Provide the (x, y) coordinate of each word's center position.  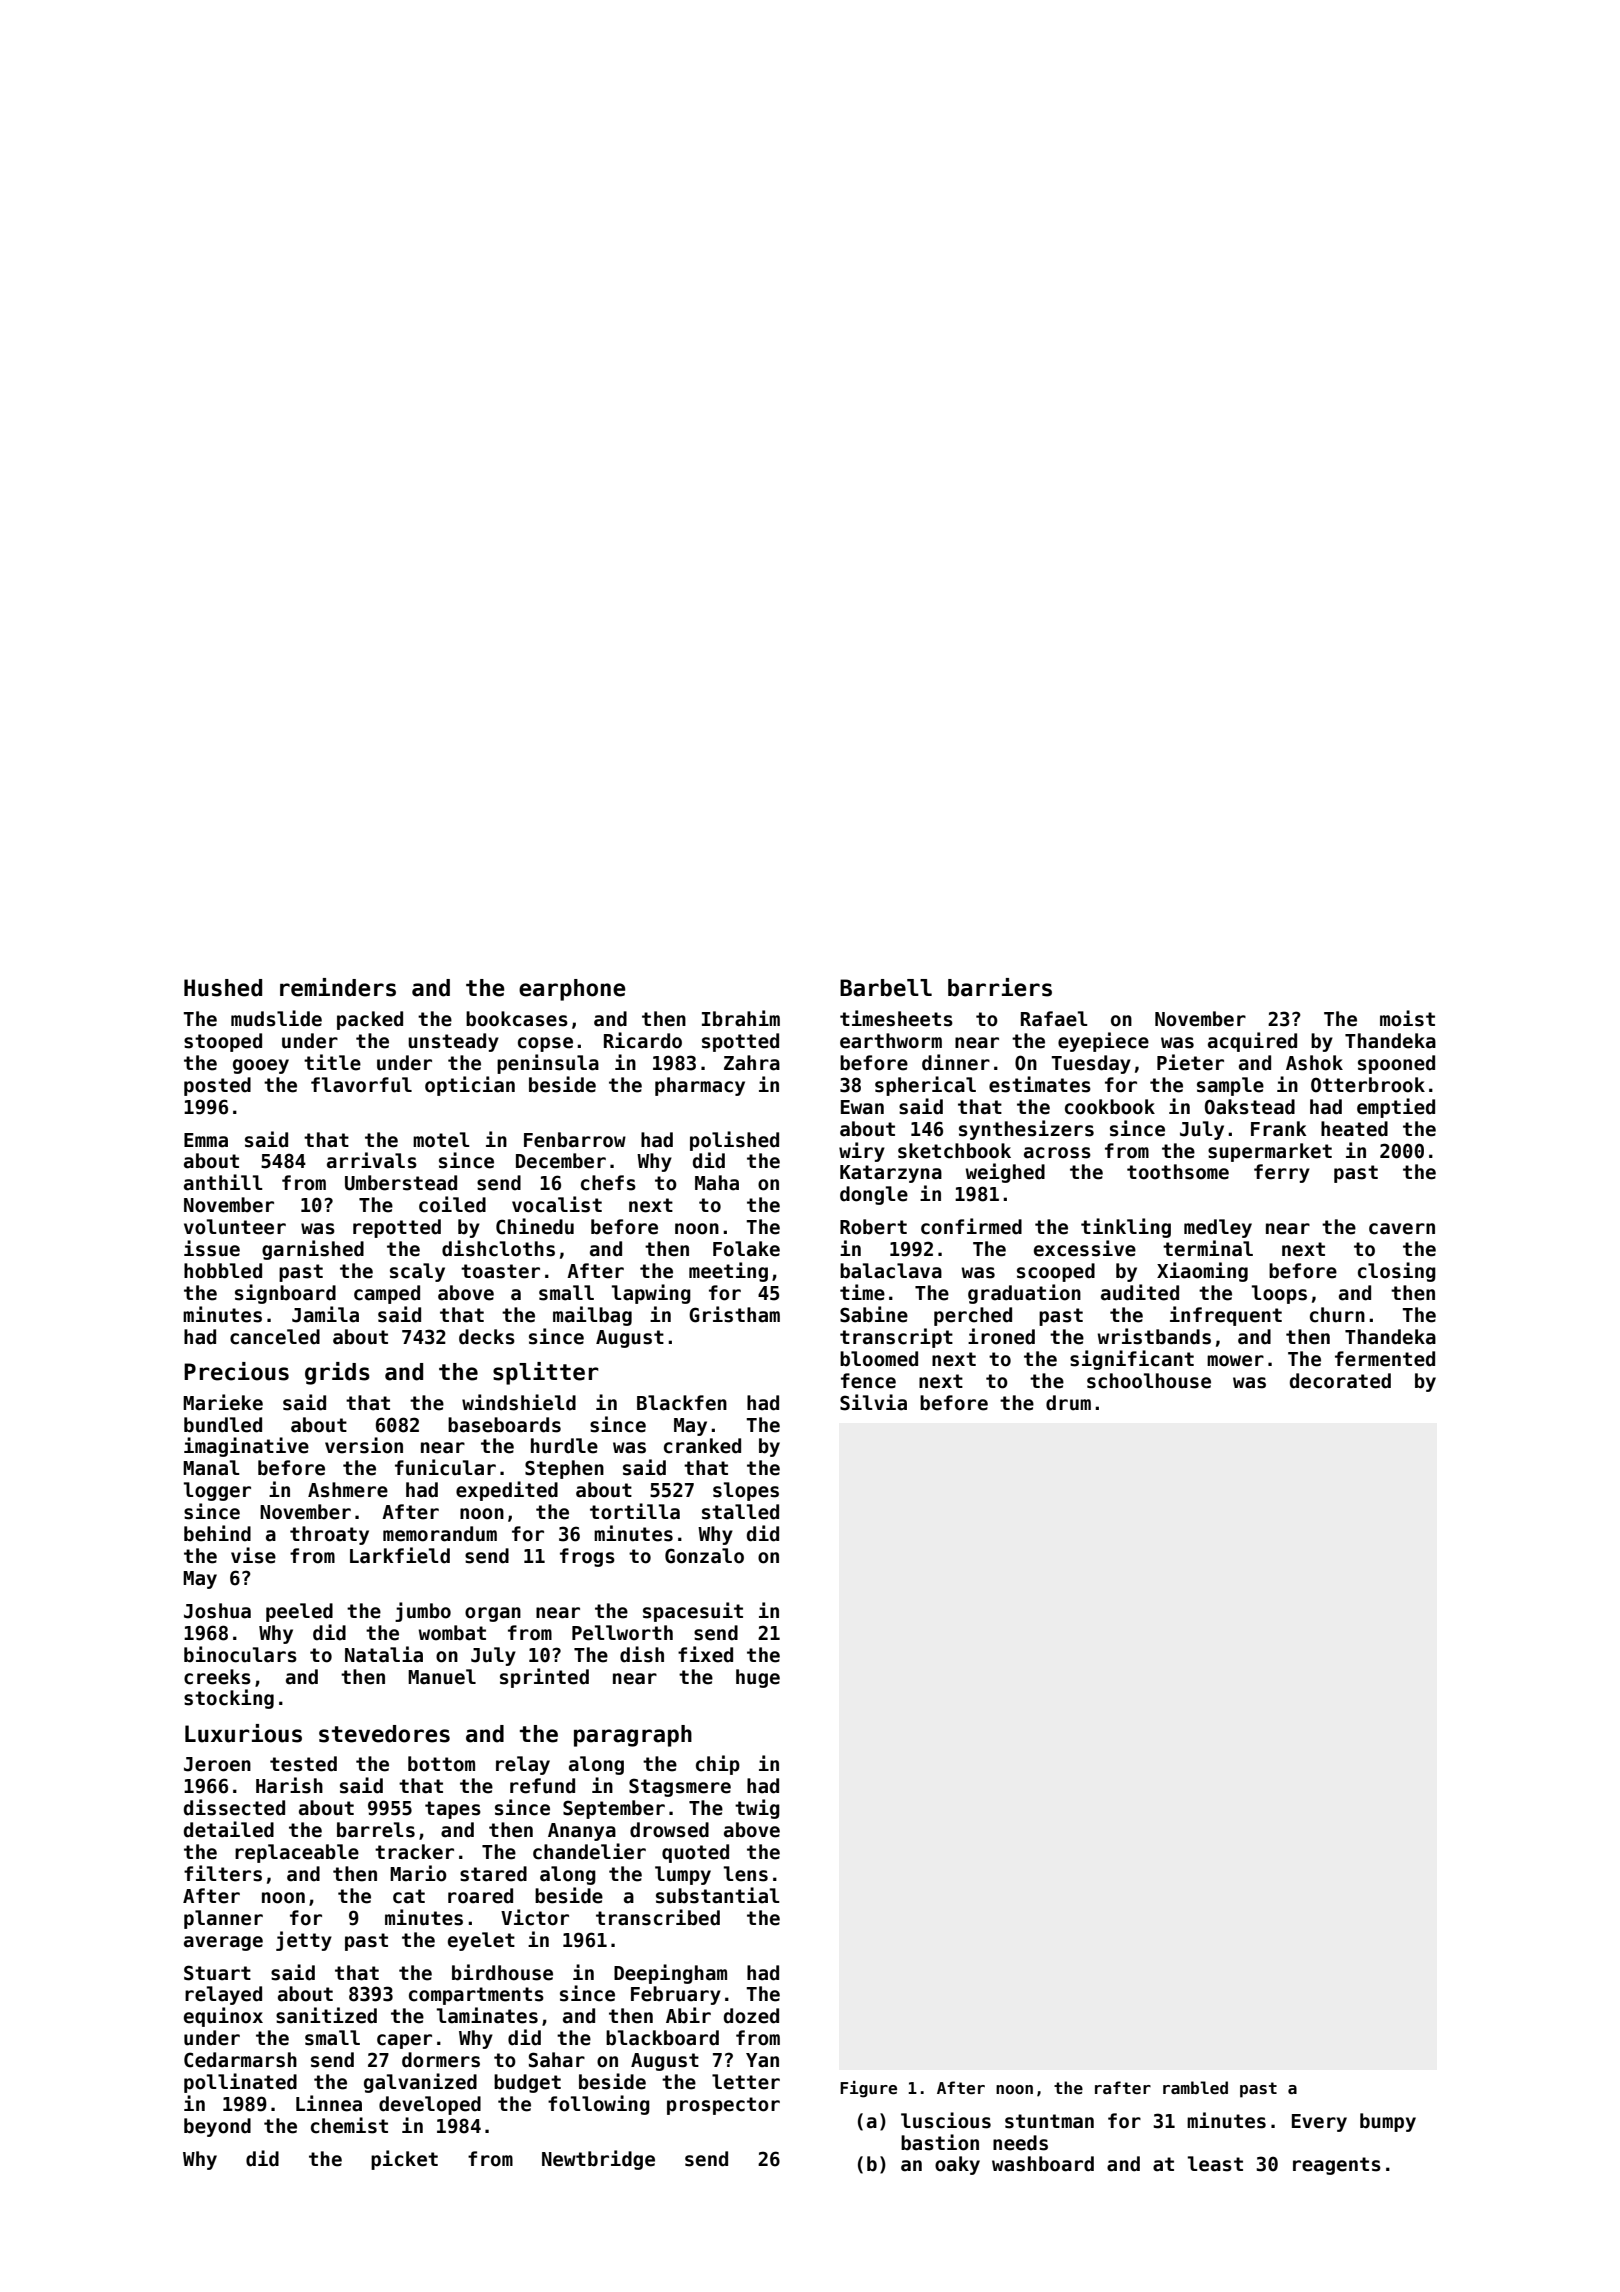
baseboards (504, 1425)
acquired (1252, 1042)
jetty (304, 1941)
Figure (868, 2089)
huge (758, 1678)
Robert (873, 1227)
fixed (705, 1654)
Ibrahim (741, 1018)
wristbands (1154, 1336)
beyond (217, 2127)
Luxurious (243, 1733)
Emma (206, 1140)
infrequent (1226, 1316)
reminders (338, 987)
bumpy (1388, 2122)
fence (868, 1381)
